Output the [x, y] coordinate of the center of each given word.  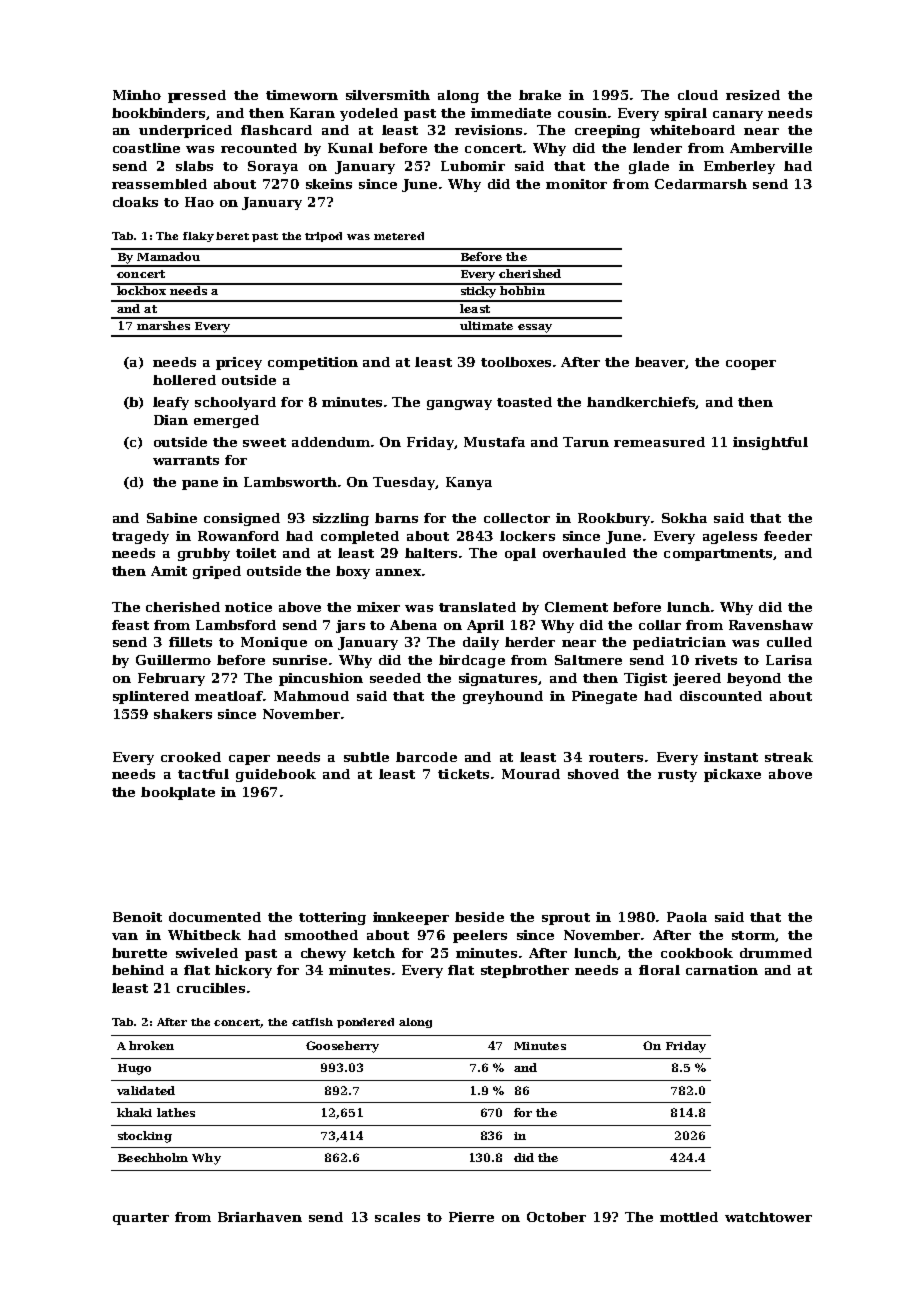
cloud [698, 95]
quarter [141, 1219]
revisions [488, 130]
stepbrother [525, 971]
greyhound [503, 697]
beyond [754, 679]
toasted [524, 402]
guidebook [276, 775]
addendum [331, 442]
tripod [323, 237]
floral [659, 970]
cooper [751, 365]
